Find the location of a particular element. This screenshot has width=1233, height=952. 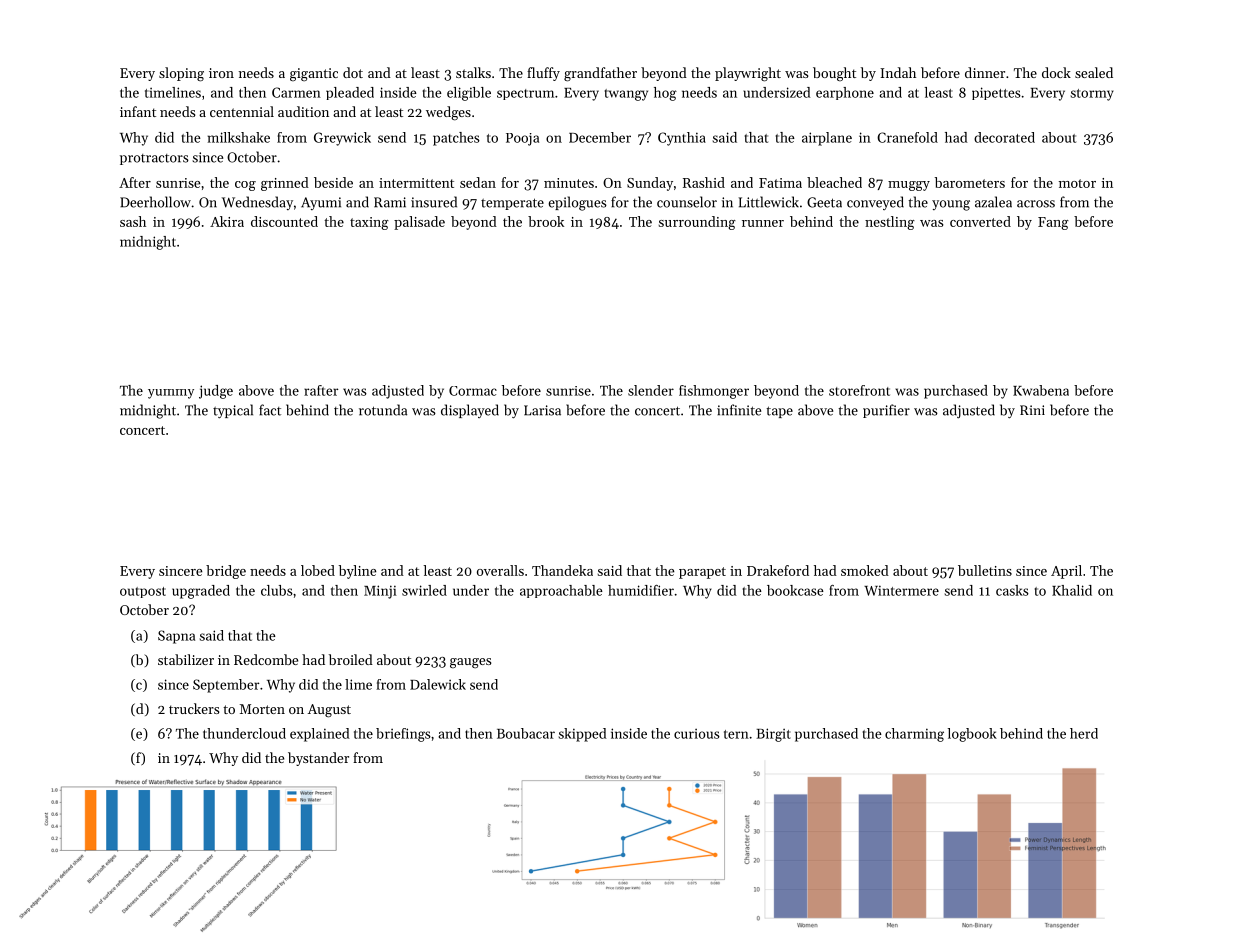

brook is located at coordinates (546, 221).
